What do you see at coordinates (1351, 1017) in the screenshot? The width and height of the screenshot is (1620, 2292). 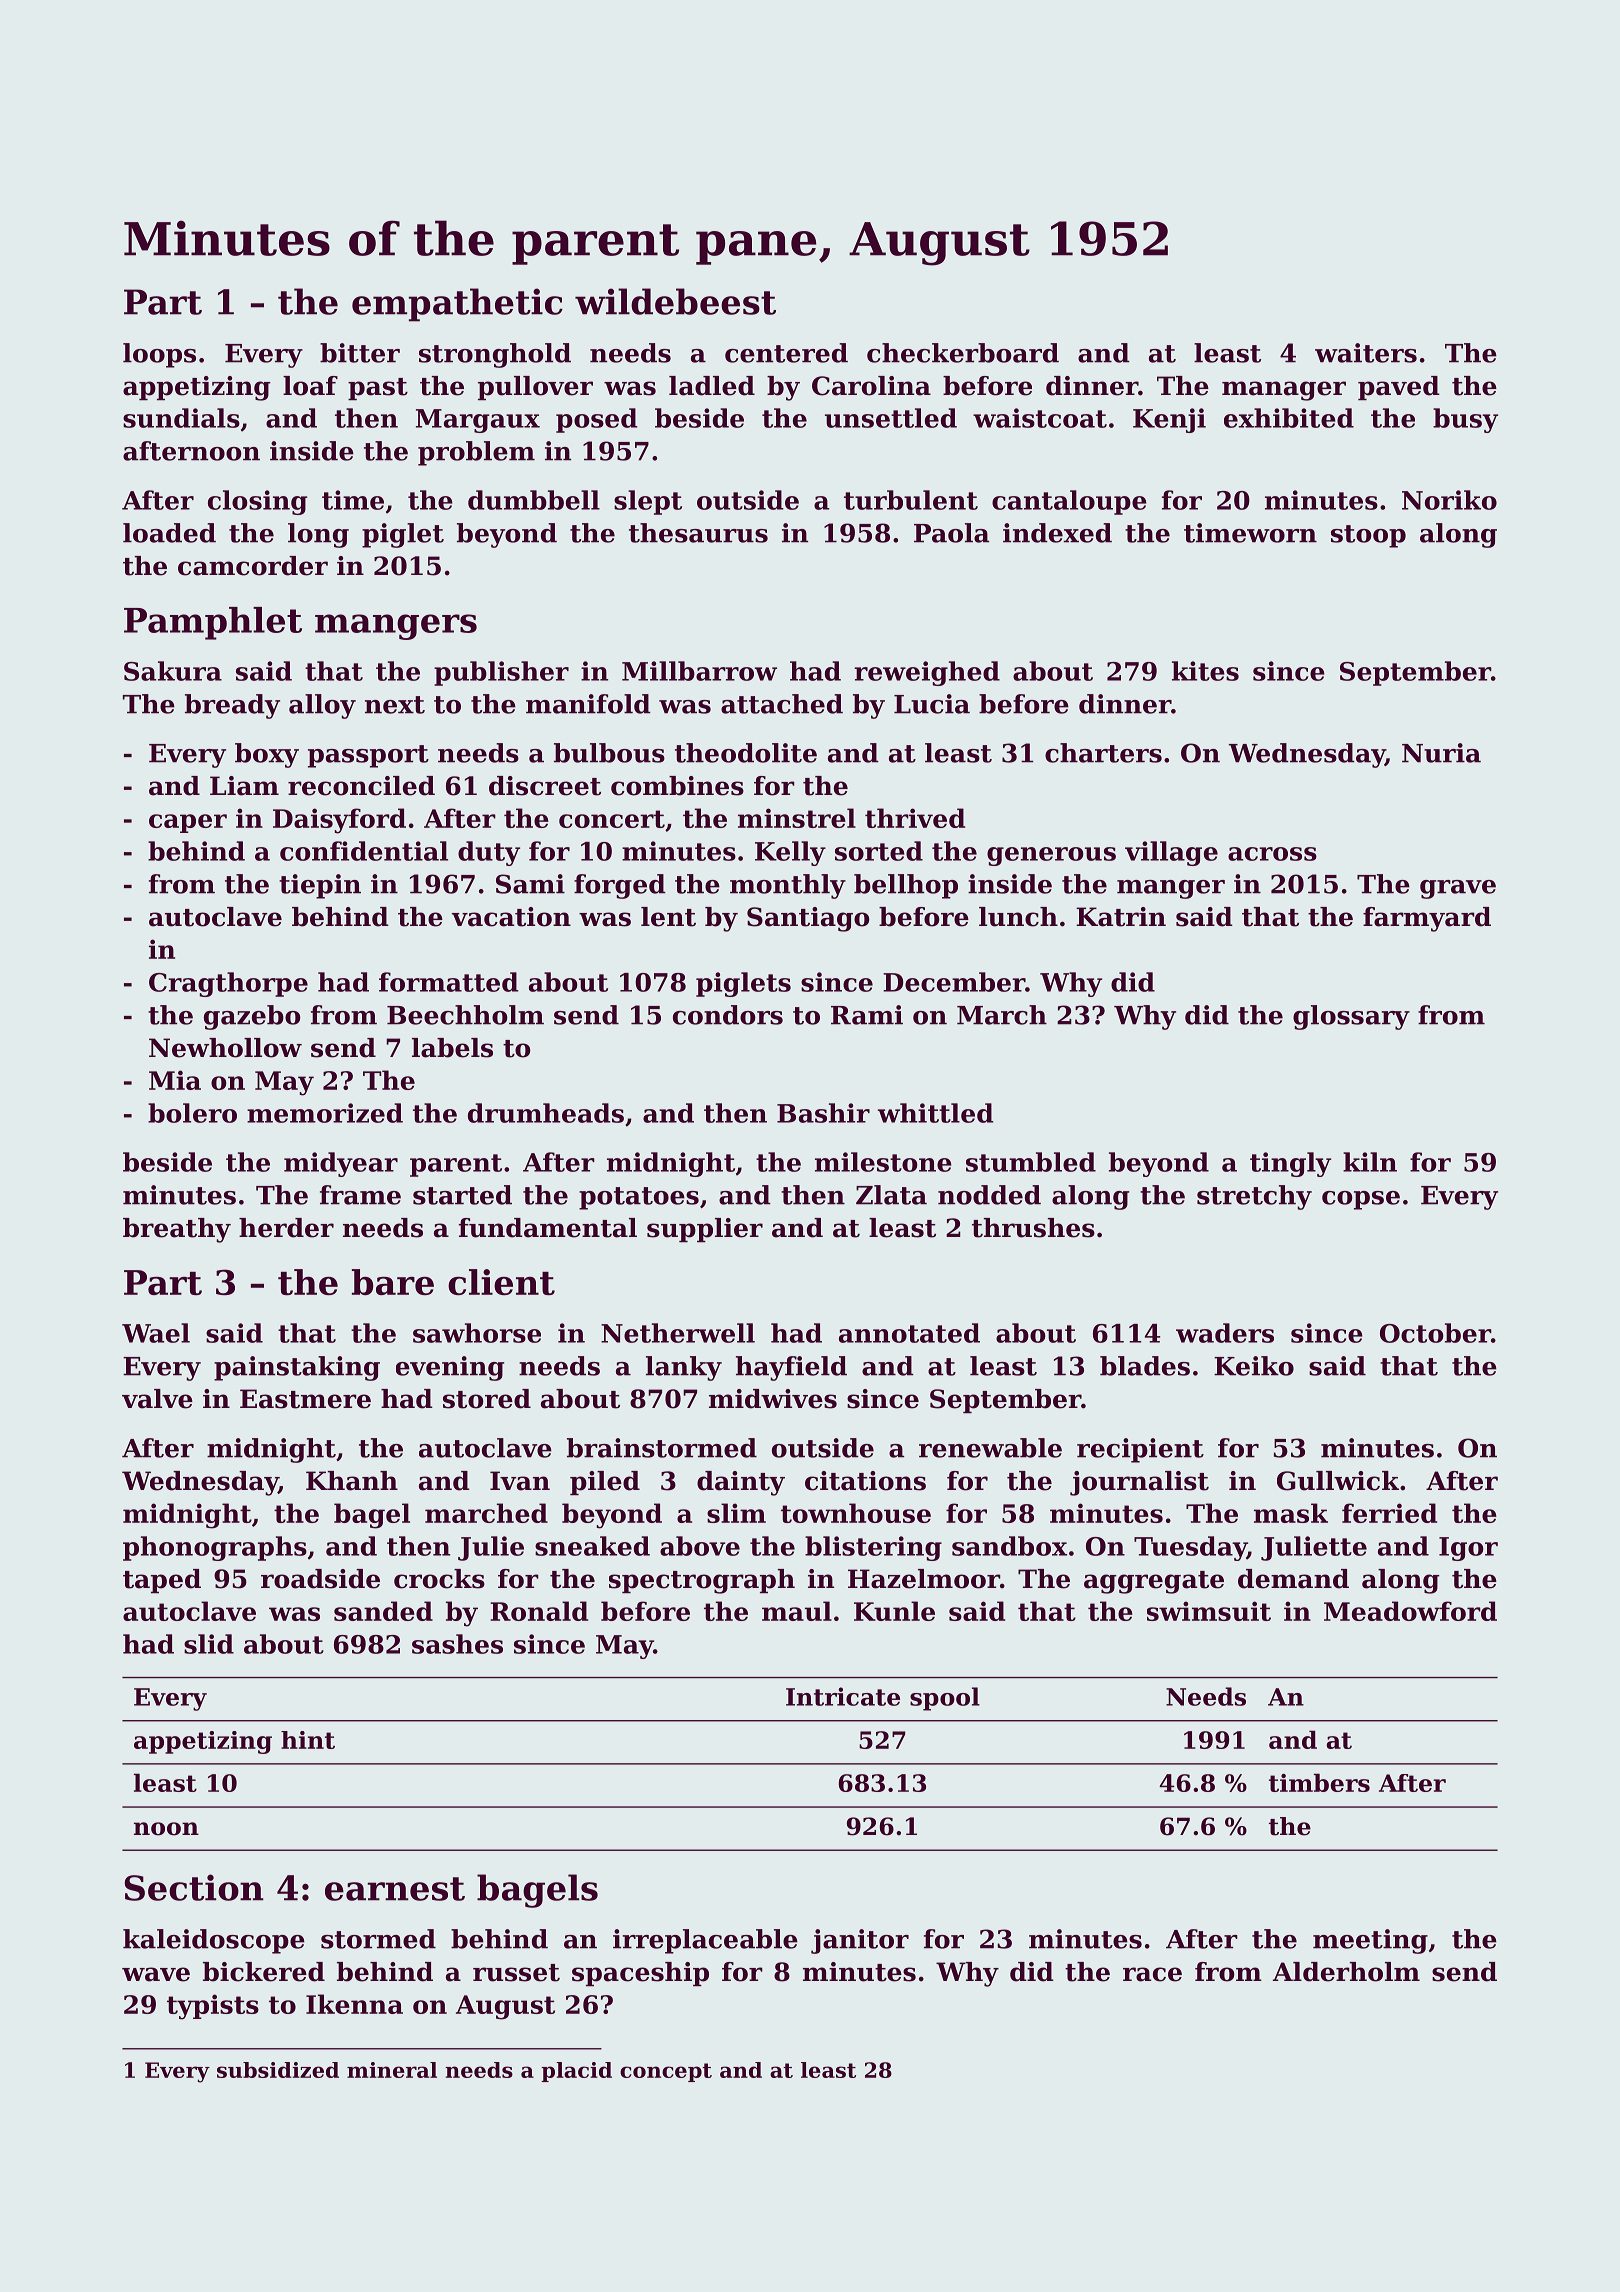 I see `glossary` at bounding box center [1351, 1017].
